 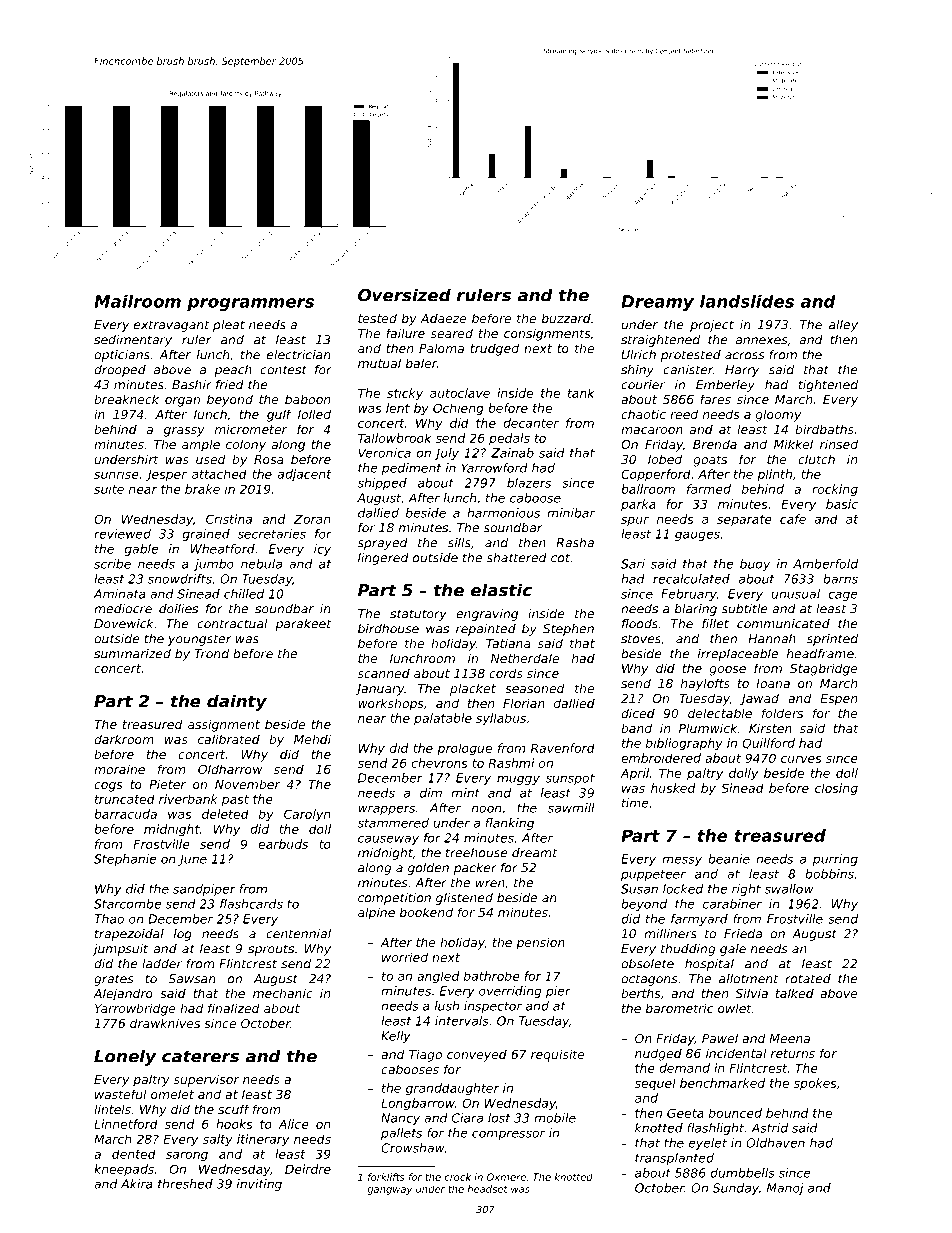 What do you see at coordinates (125, 814) in the document?
I see `barracuda` at bounding box center [125, 814].
